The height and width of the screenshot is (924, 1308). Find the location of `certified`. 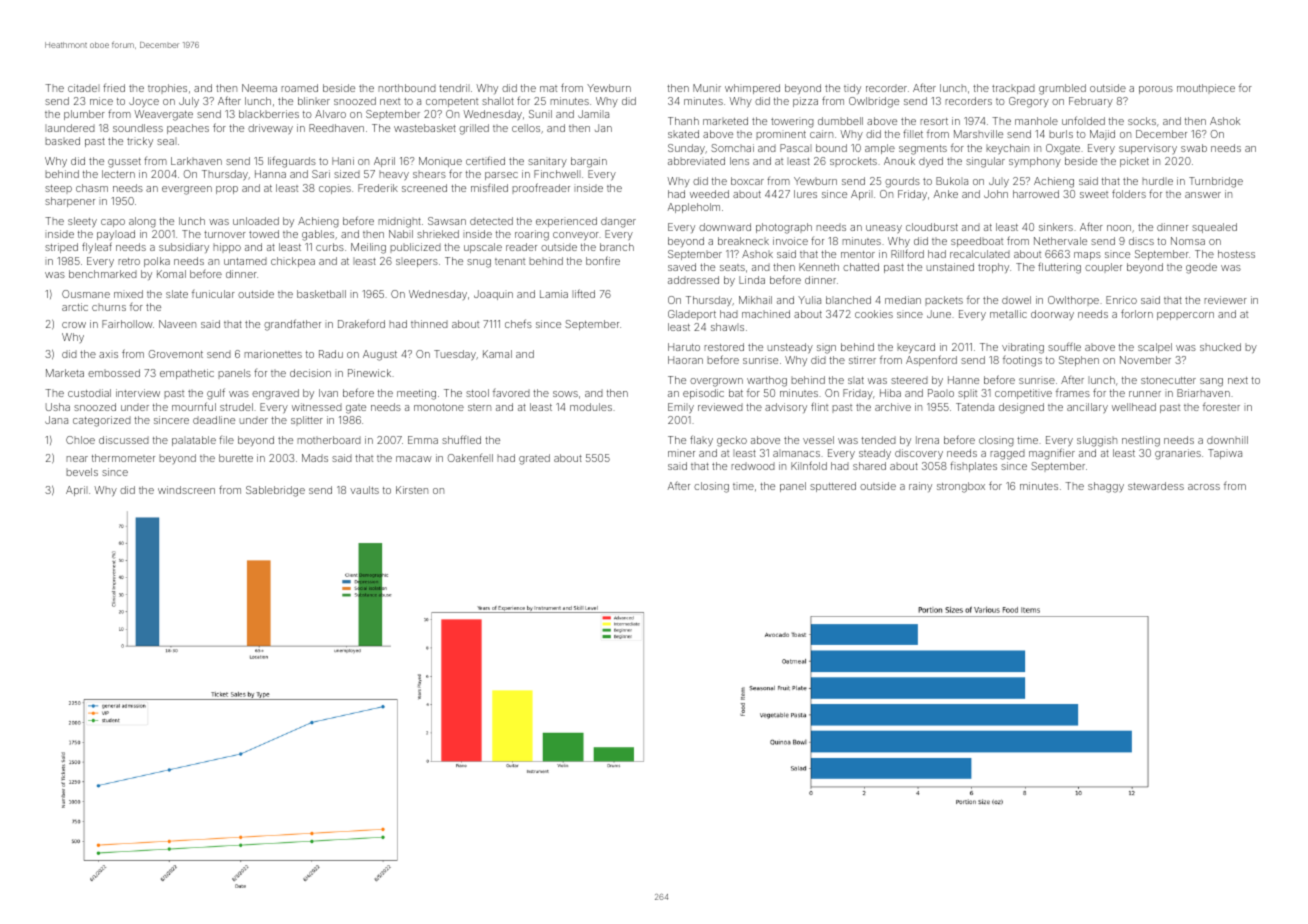

certified is located at coordinates (485, 160).
